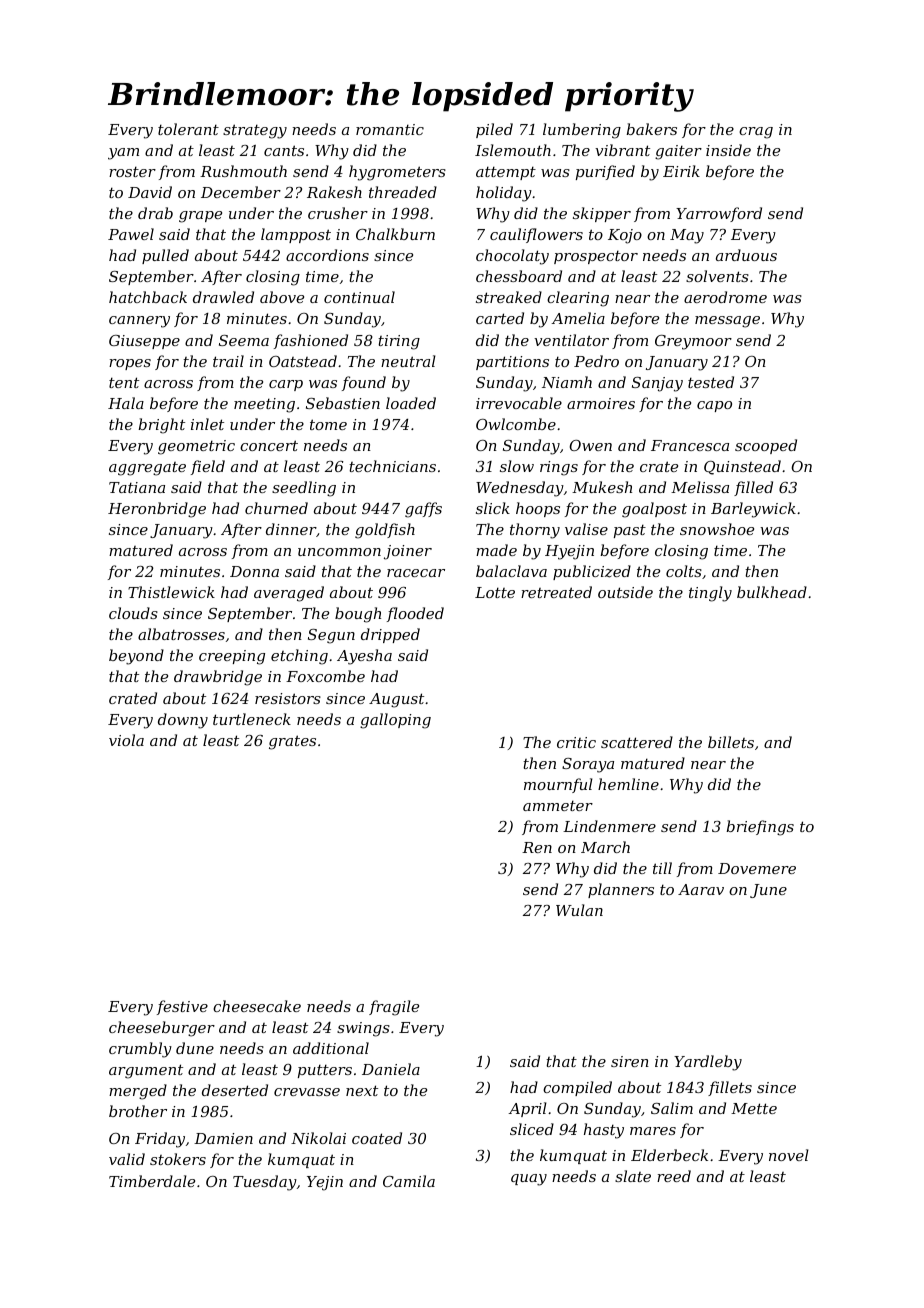 Image resolution: width=924 pixels, height=1308 pixels. What do you see at coordinates (717, 276) in the screenshot?
I see `solvents` at bounding box center [717, 276].
